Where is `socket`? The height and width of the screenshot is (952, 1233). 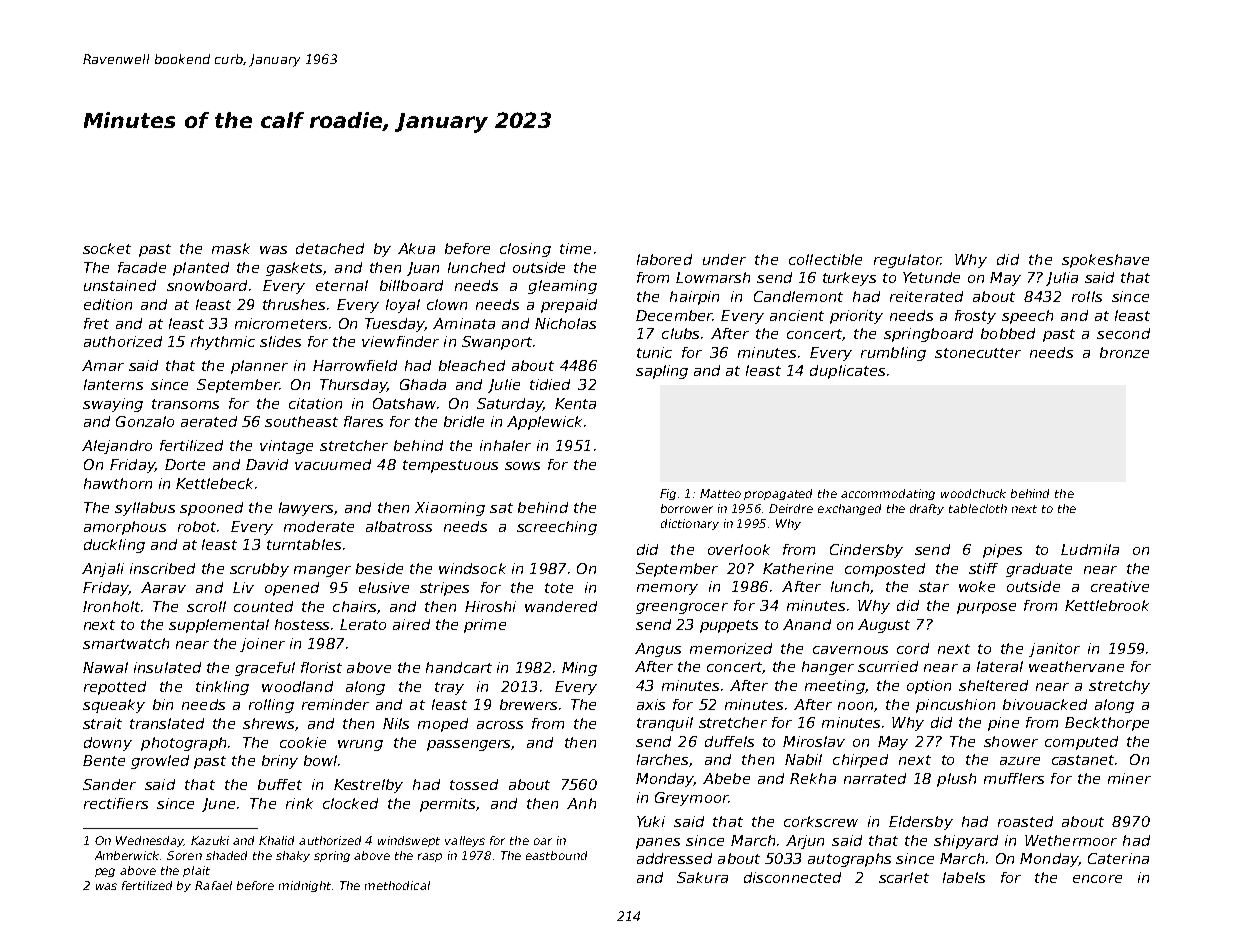
socket is located at coordinates (107, 248).
